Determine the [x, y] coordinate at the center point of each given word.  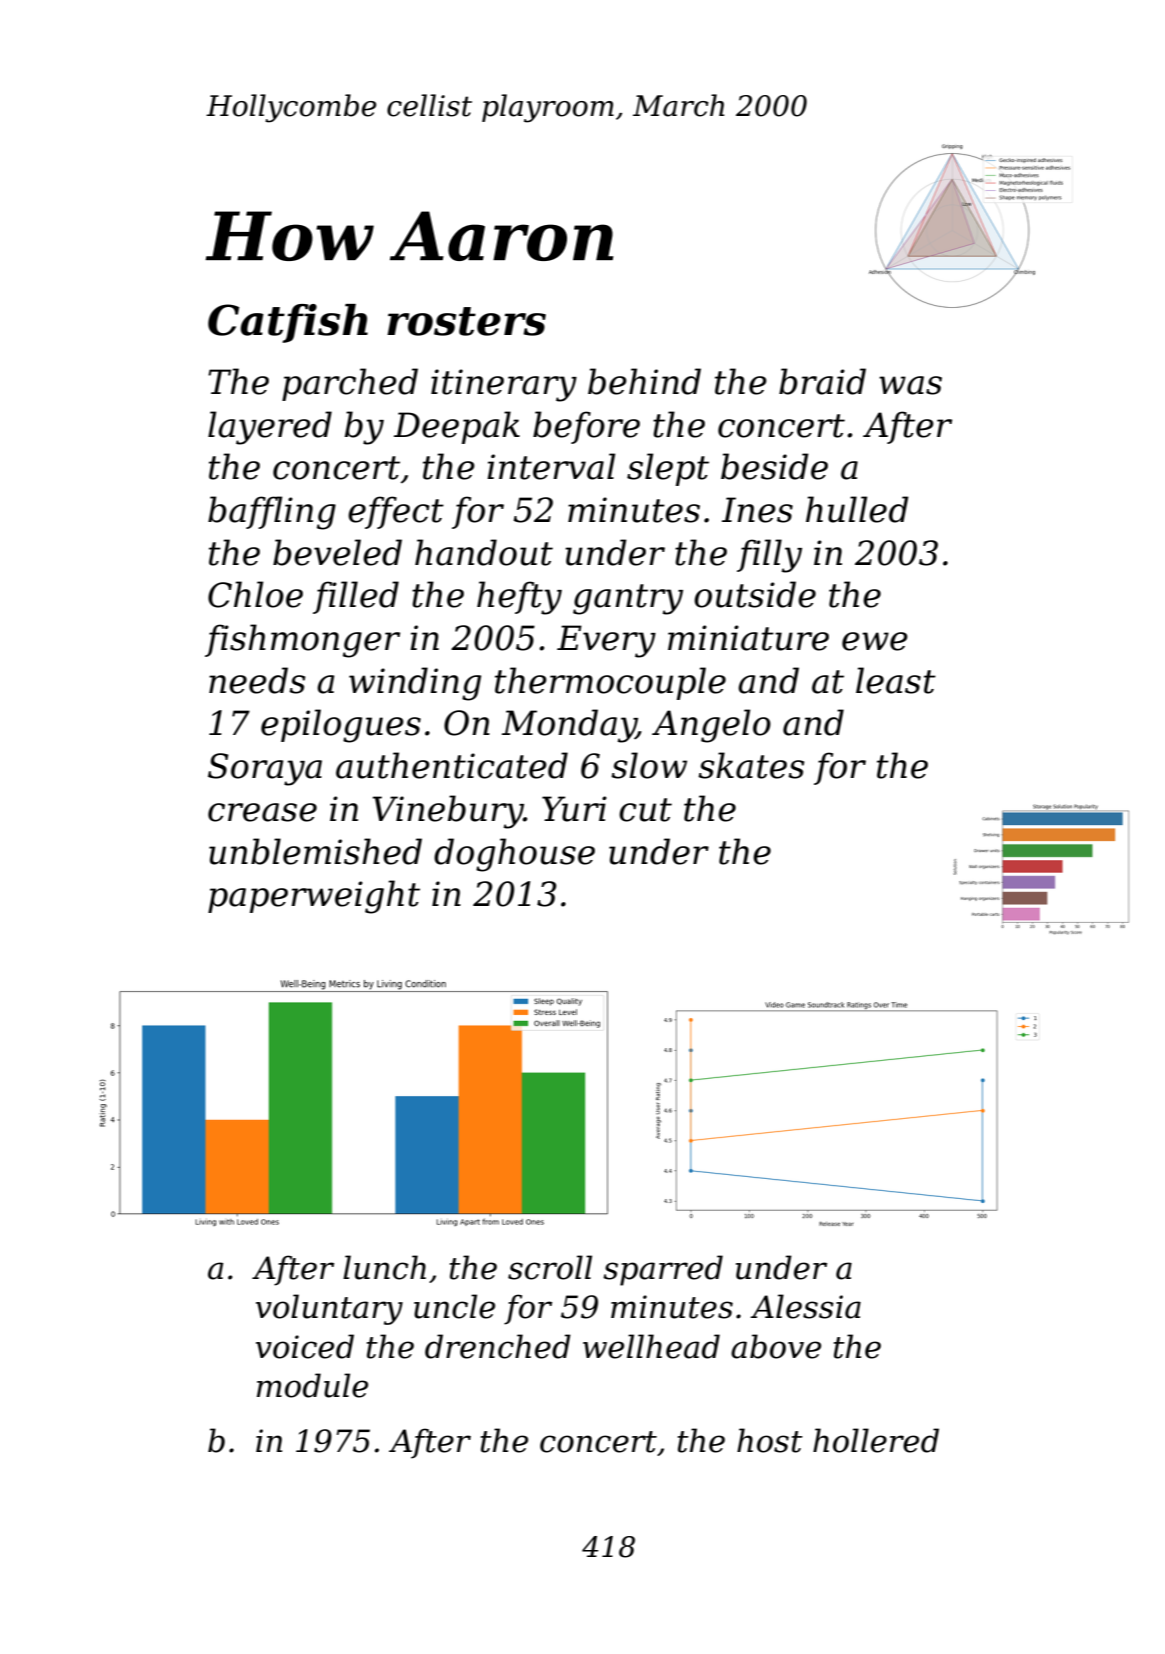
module [312, 1385]
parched [350, 384]
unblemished [315, 851]
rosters [466, 321]
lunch [384, 1267]
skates [751, 765]
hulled [857, 509]
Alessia [805, 1306]
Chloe [255, 594]
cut [645, 810]
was [910, 385]
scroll [550, 1267]
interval [551, 466]
